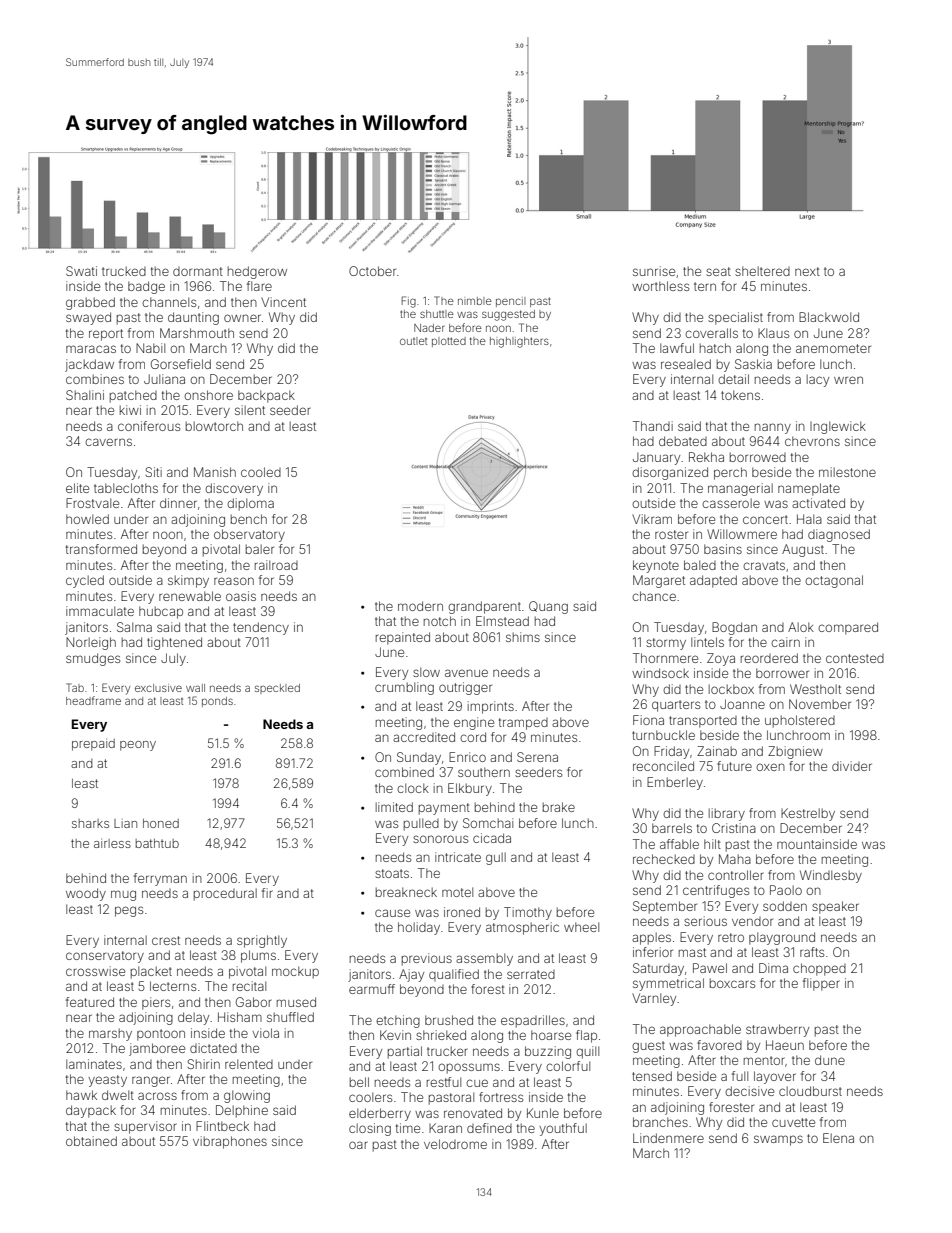 This screenshot has height=1233, width=952. What do you see at coordinates (809, 519) in the screenshot?
I see `Hala` at bounding box center [809, 519].
